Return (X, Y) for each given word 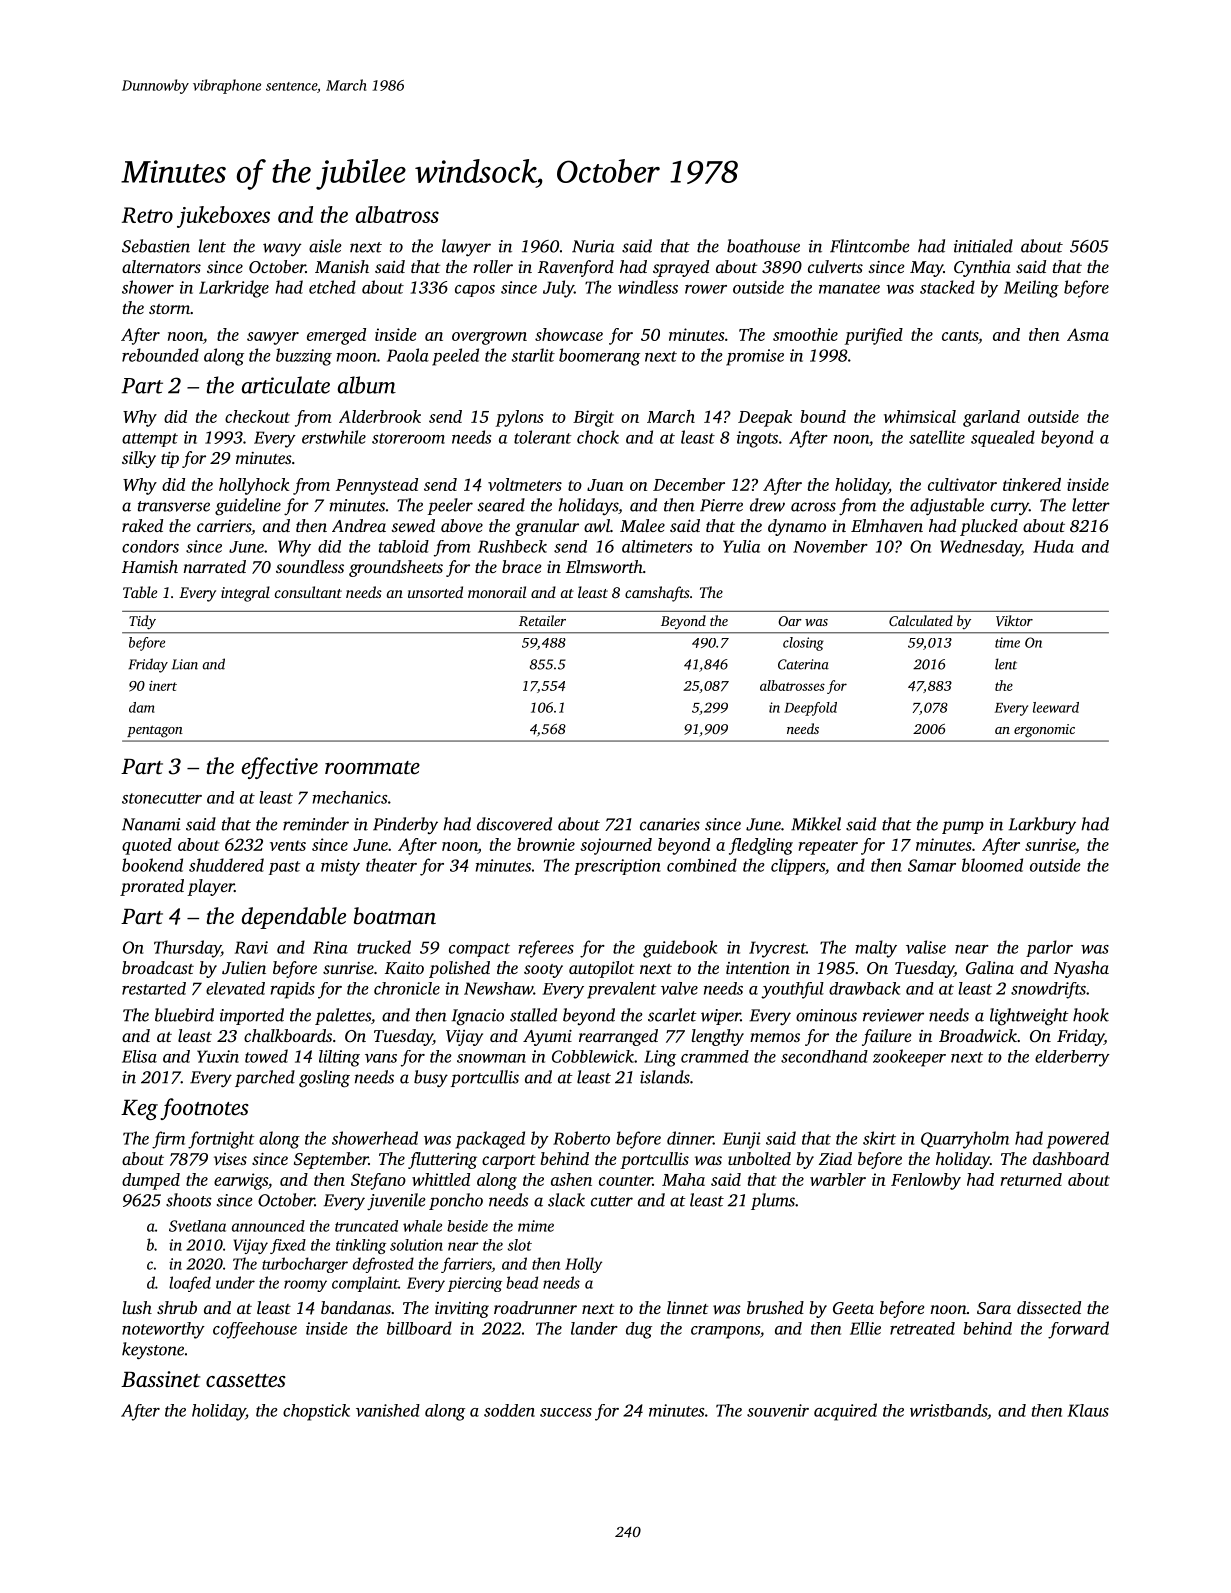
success (566, 1412)
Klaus (1088, 1410)
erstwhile (334, 437)
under (235, 1282)
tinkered (1032, 484)
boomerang (599, 357)
